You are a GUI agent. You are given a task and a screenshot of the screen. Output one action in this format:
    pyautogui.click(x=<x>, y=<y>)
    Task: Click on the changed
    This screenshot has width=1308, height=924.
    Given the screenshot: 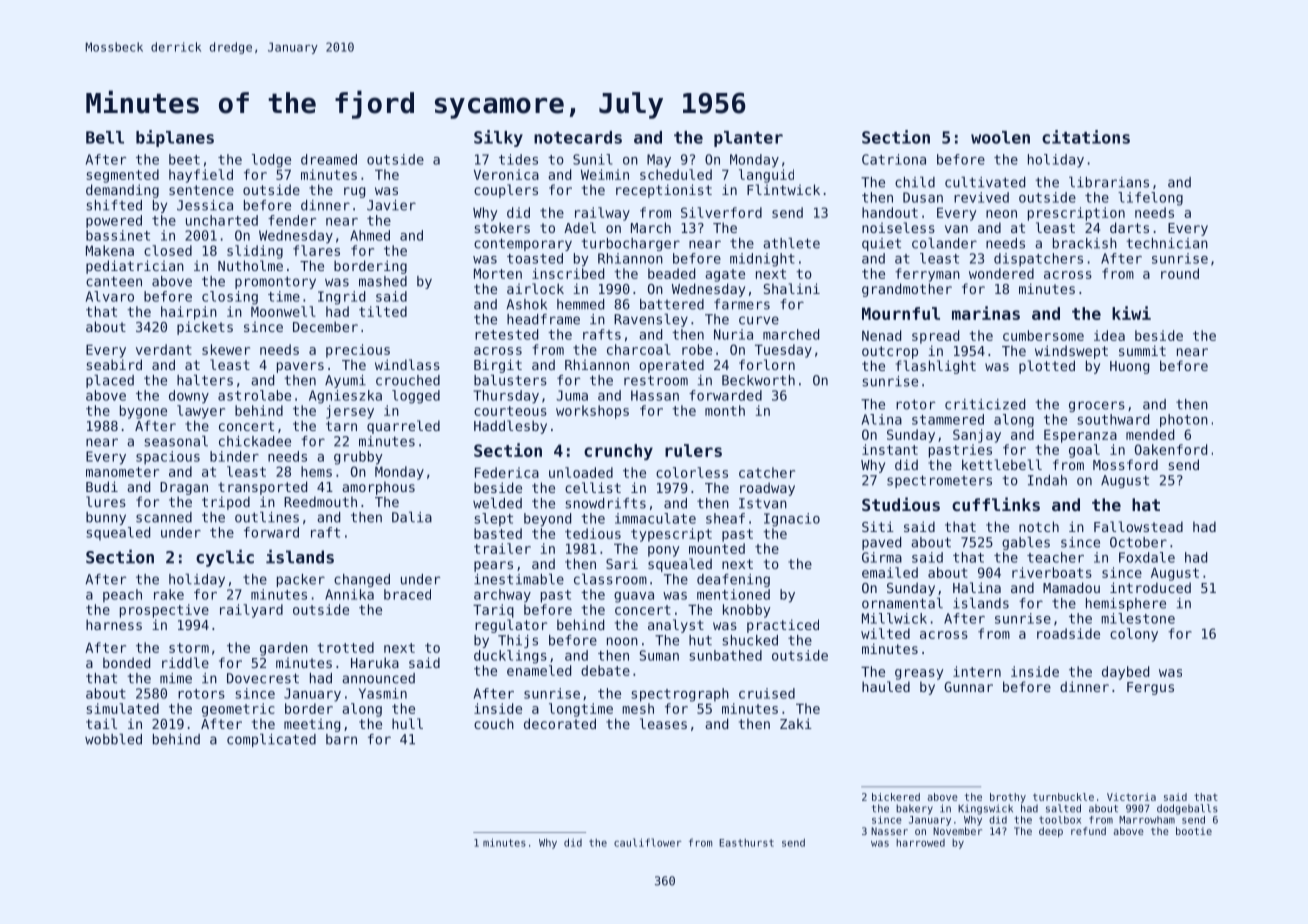 What is the action you would take?
    pyautogui.click(x=362, y=580)
